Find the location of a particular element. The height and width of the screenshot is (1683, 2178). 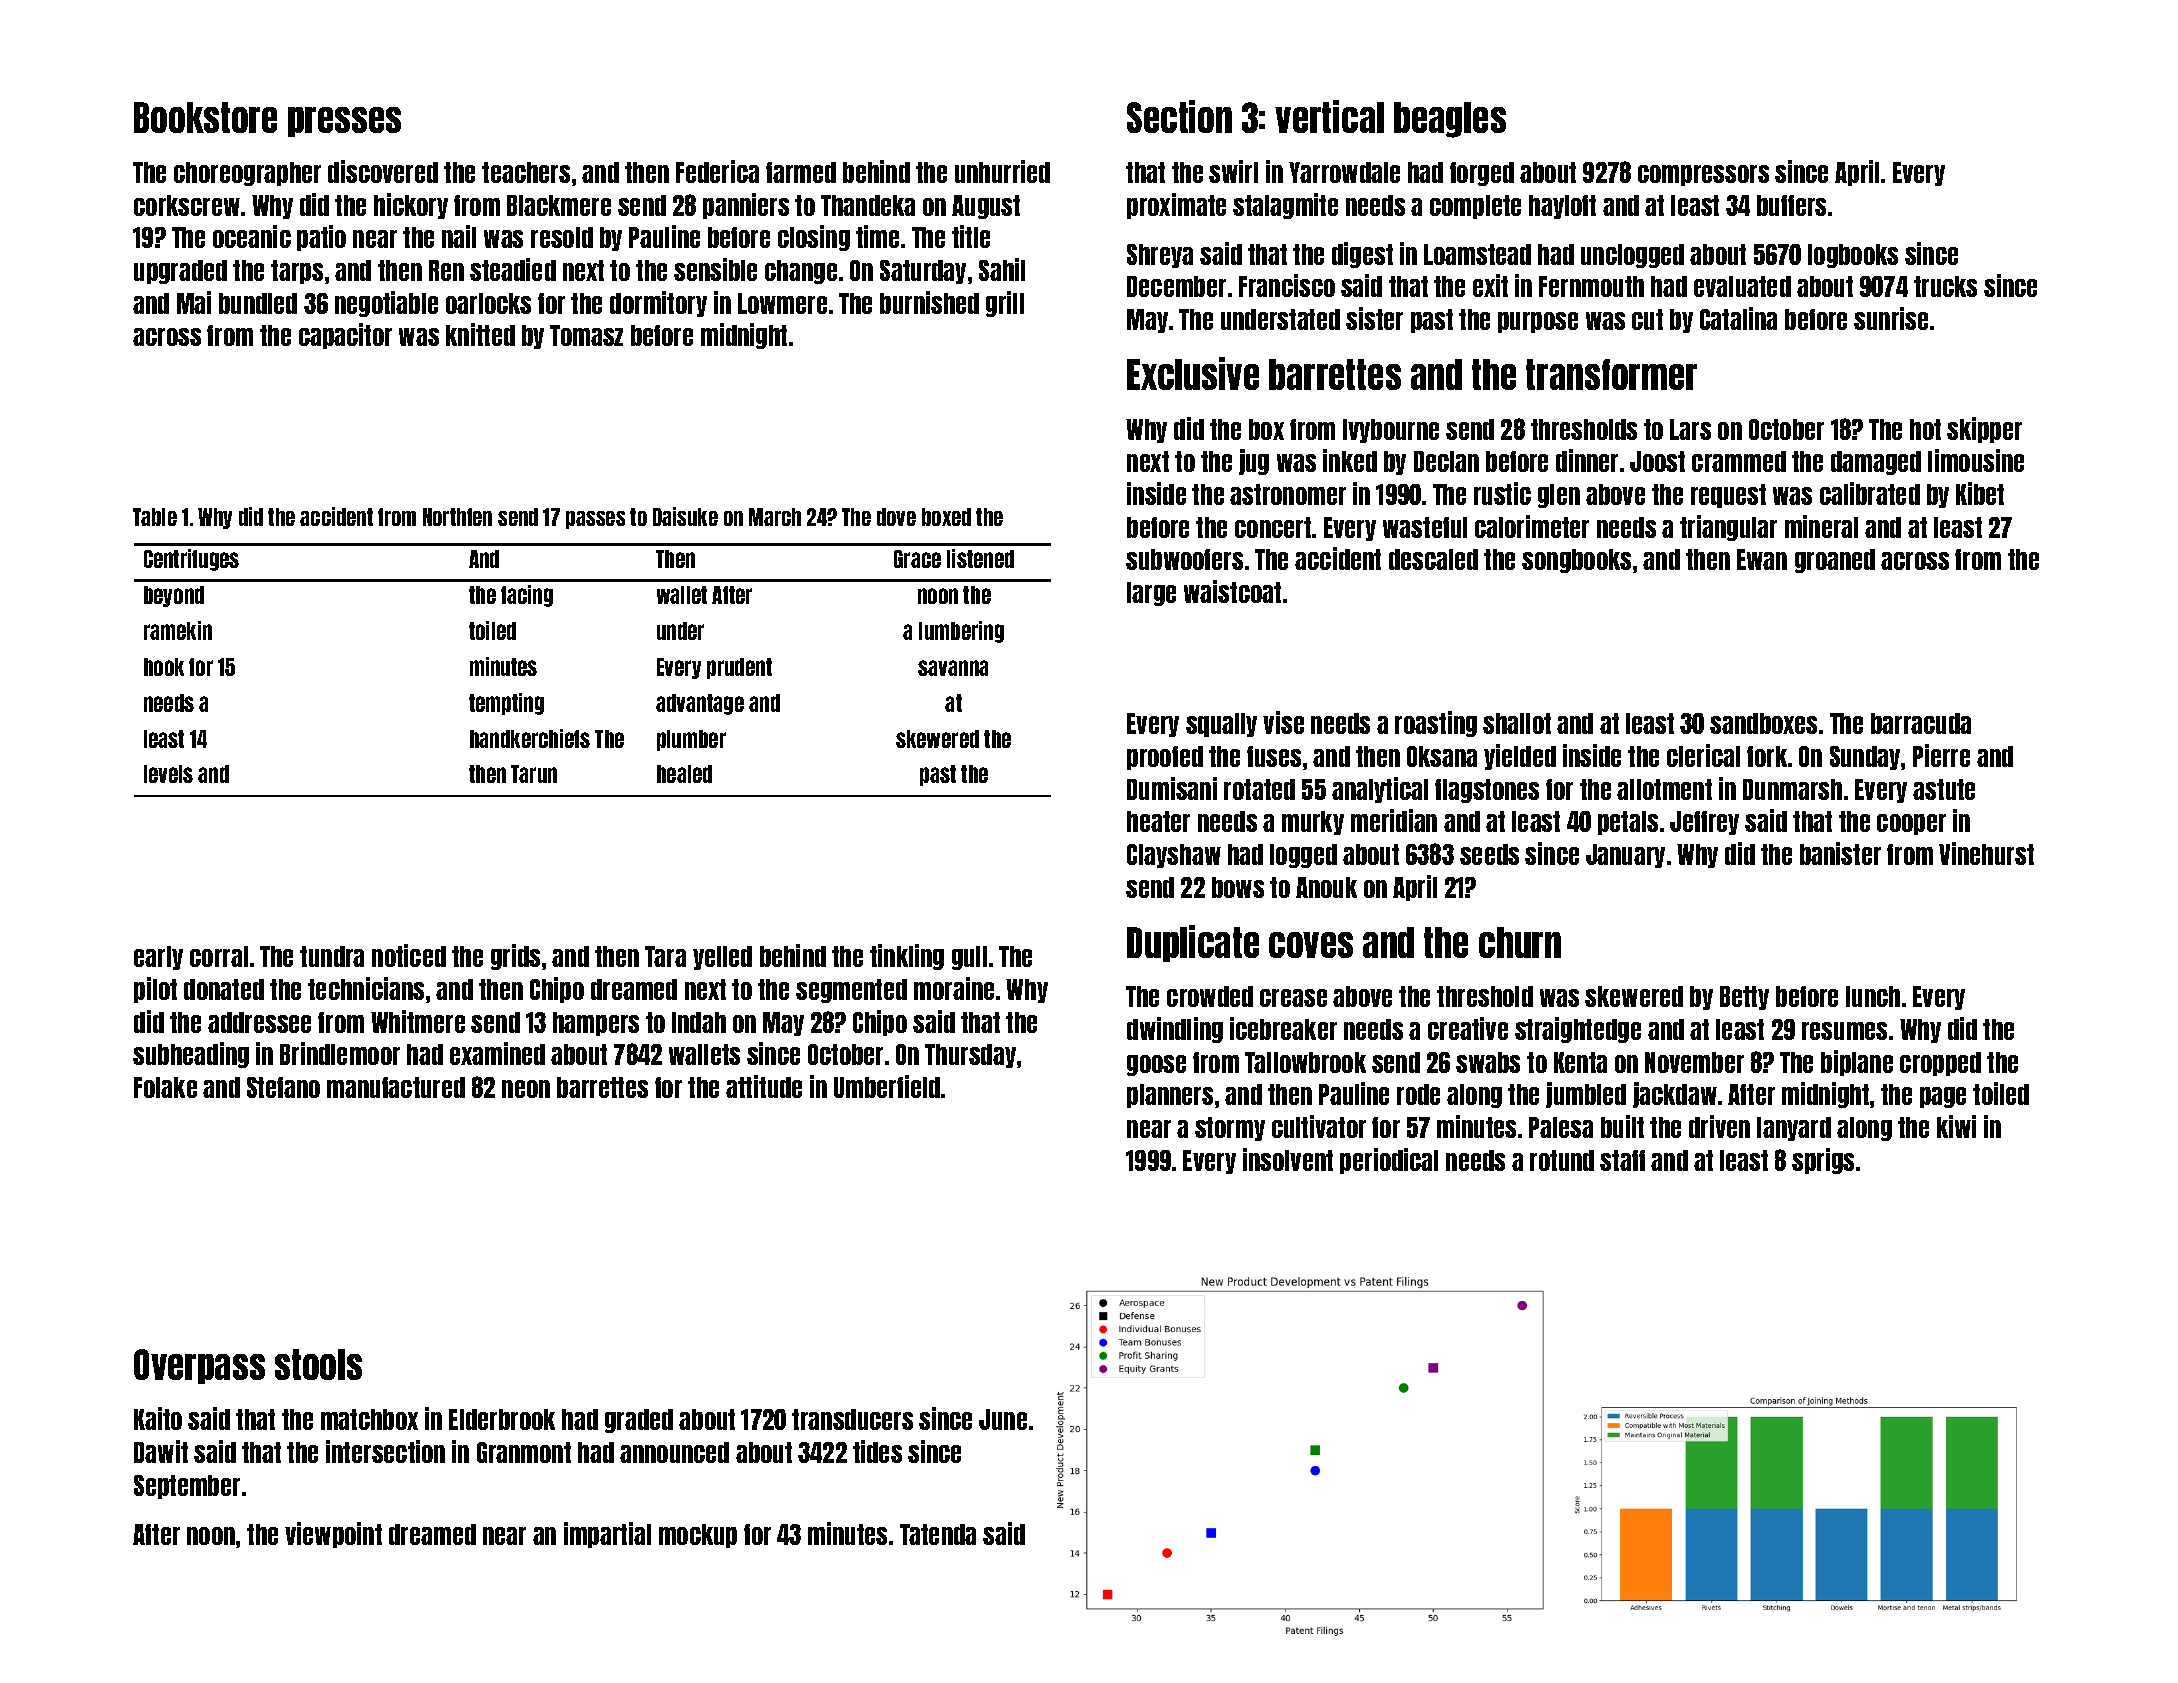

presses is located at coordinates (344, 122).
